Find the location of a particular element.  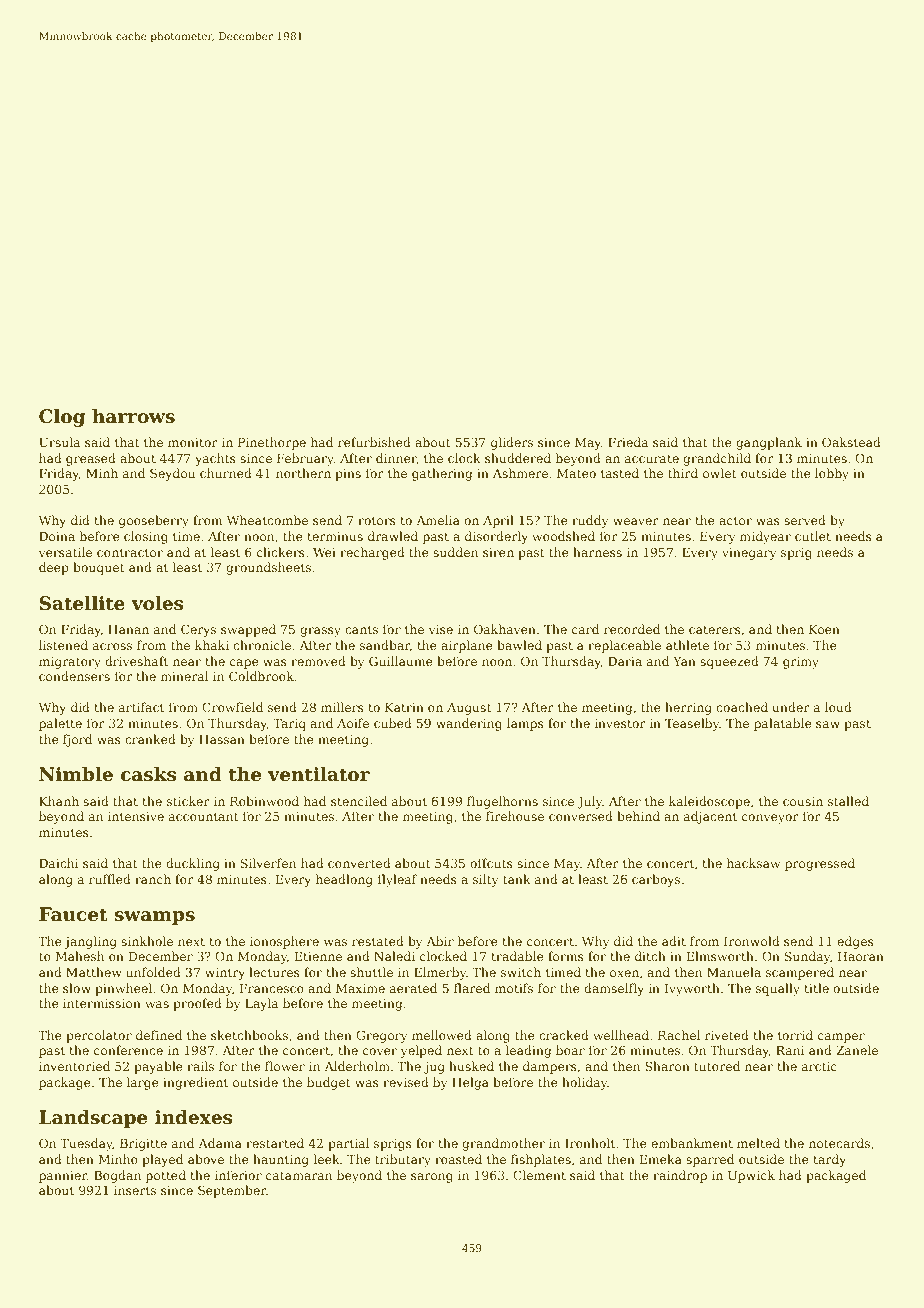

flugelhorns is located at coordinates (502, 802).
